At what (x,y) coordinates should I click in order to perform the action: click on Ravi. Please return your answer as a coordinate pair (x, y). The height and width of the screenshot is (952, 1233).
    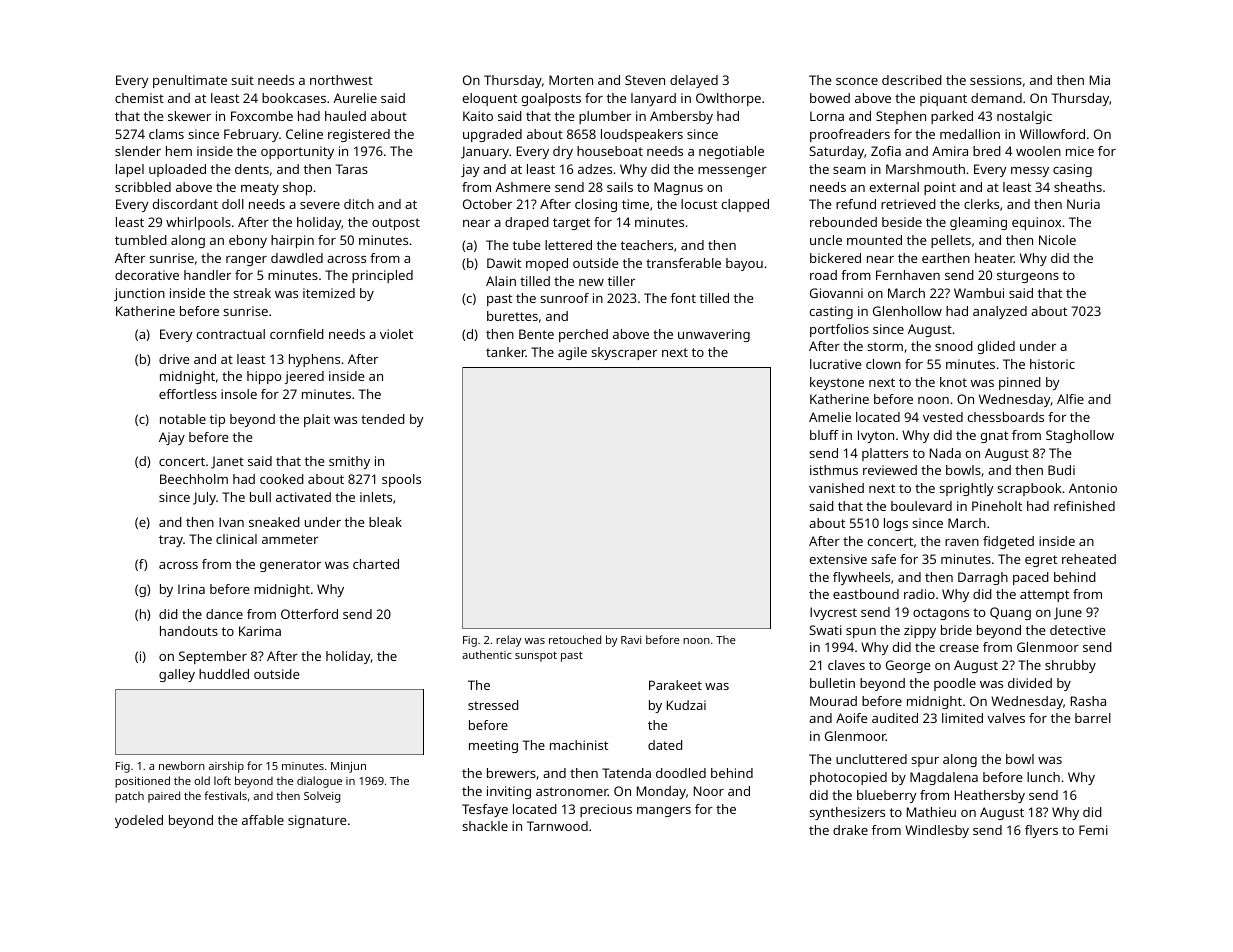
    Looking at the image, I should click on (631, 640).
